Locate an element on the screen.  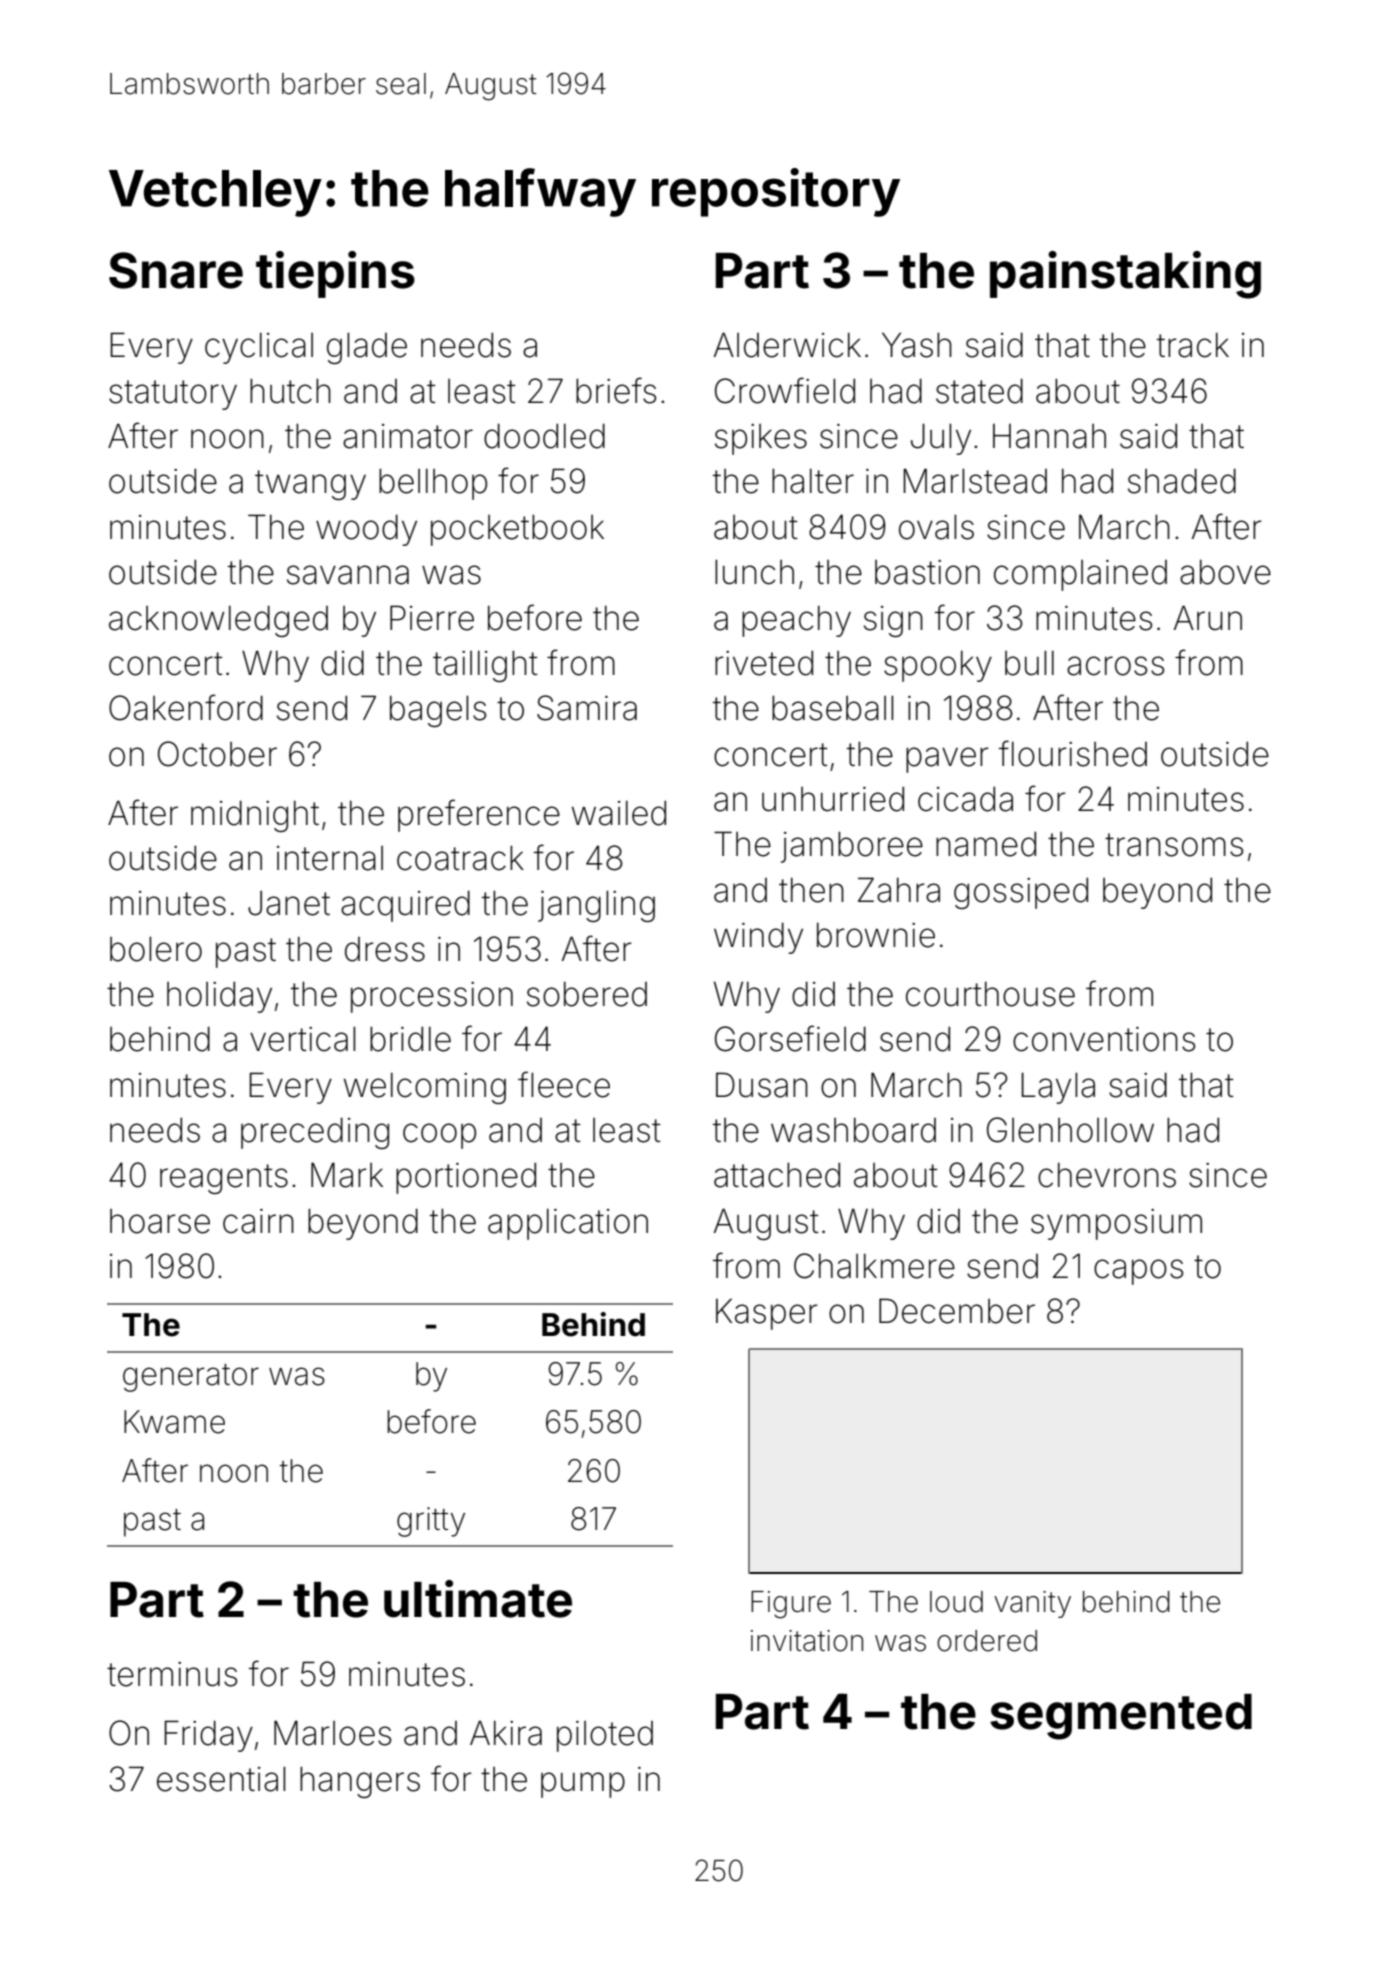
sobered is located at coordinates (587, 994).
